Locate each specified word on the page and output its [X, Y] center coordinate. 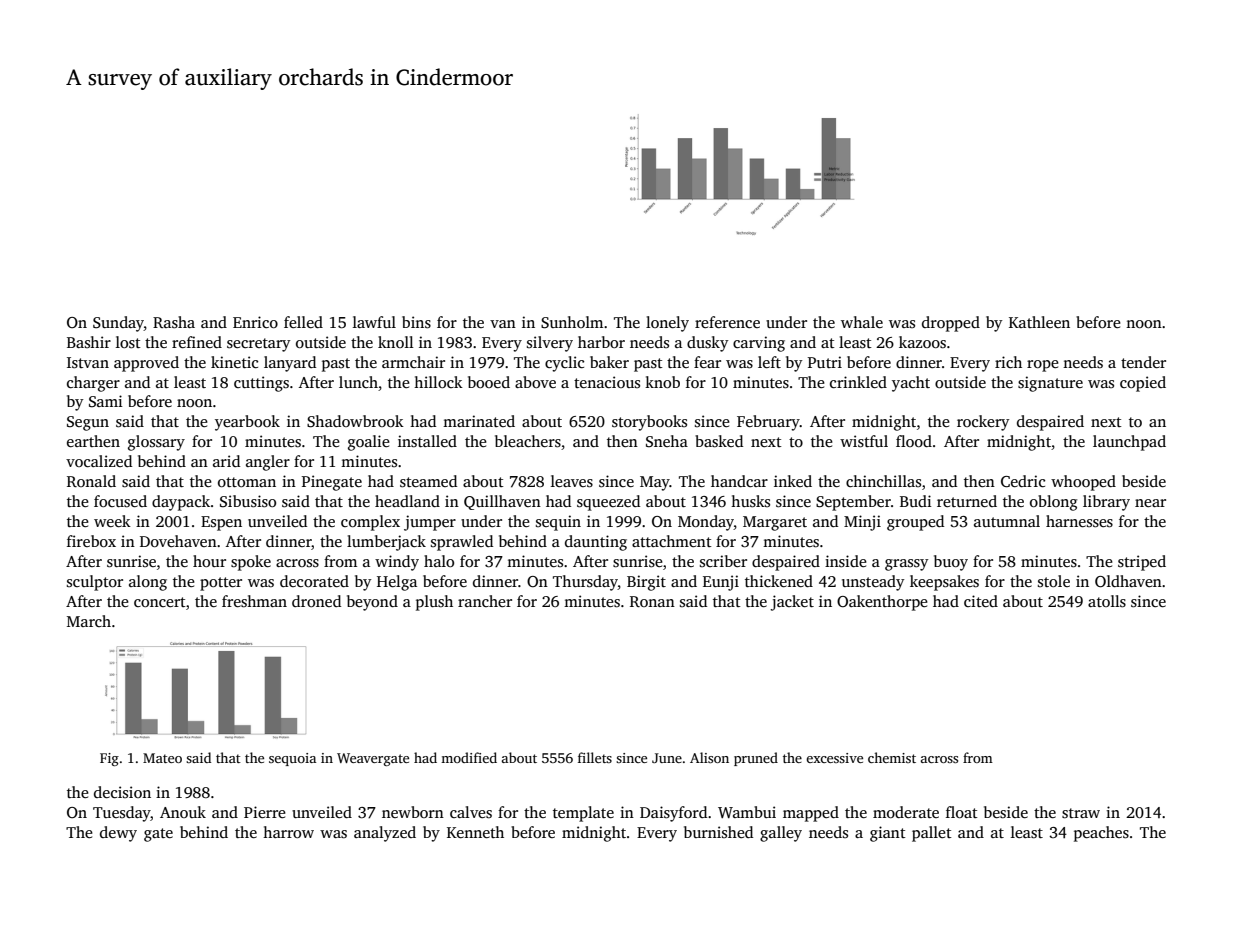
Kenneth [475, 832]
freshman [254, 601]
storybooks [649, 423]
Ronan [652, 601]
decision [122, 792]
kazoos [922, 342]
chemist [892, 757]
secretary [259, 345]
